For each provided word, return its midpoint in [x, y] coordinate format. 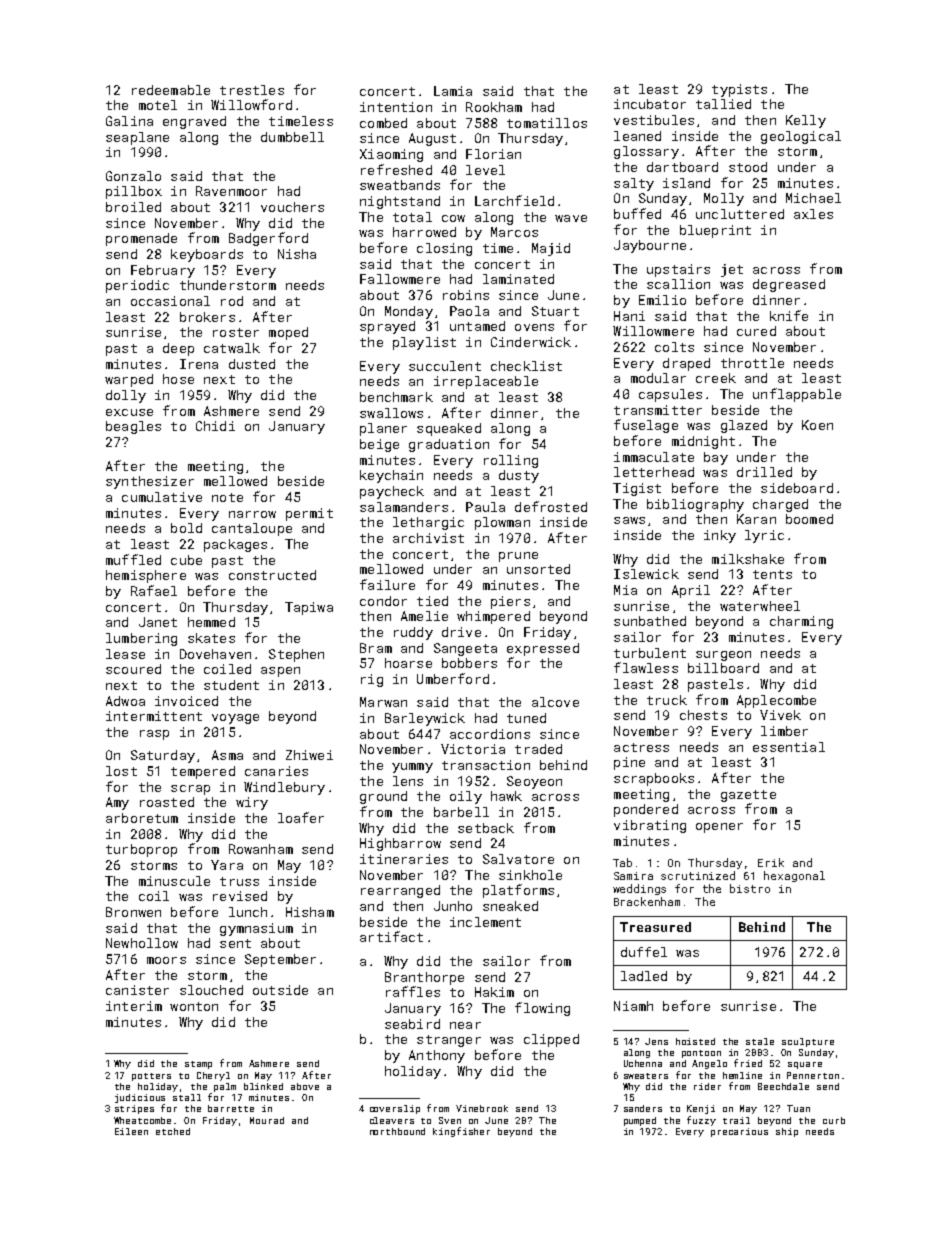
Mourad [267, 1120]
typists [739, 90]
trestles [252, 90]
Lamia [453, 91]
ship [787, 1132]
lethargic [428, 523]
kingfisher [461, 1132]
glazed [744, 426]
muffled [133, 559]
